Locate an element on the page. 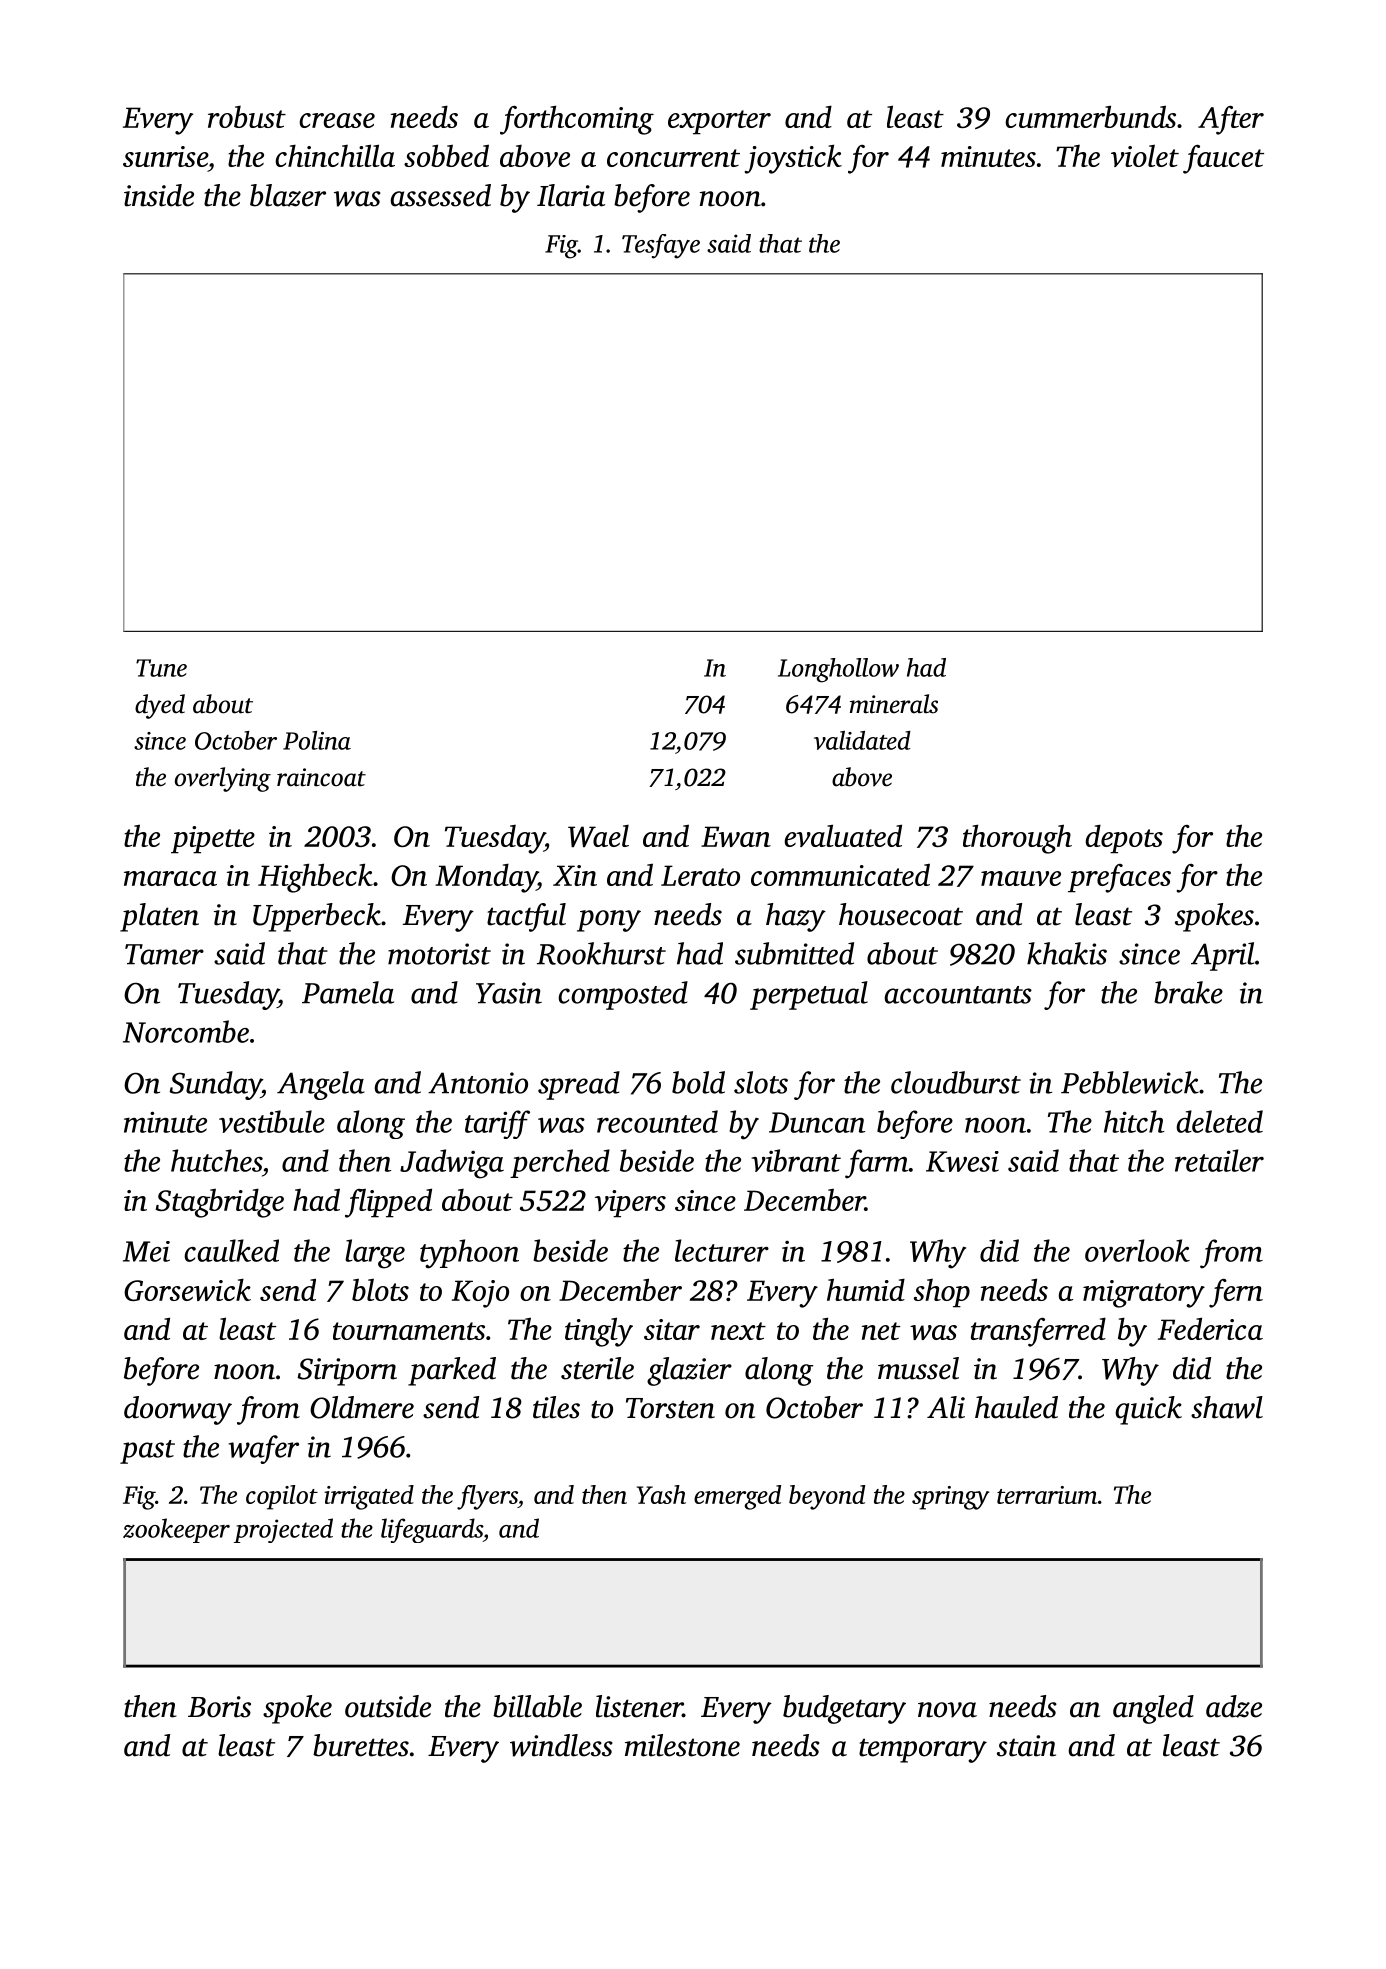  Boris is located at coordinates (219, 1707).
